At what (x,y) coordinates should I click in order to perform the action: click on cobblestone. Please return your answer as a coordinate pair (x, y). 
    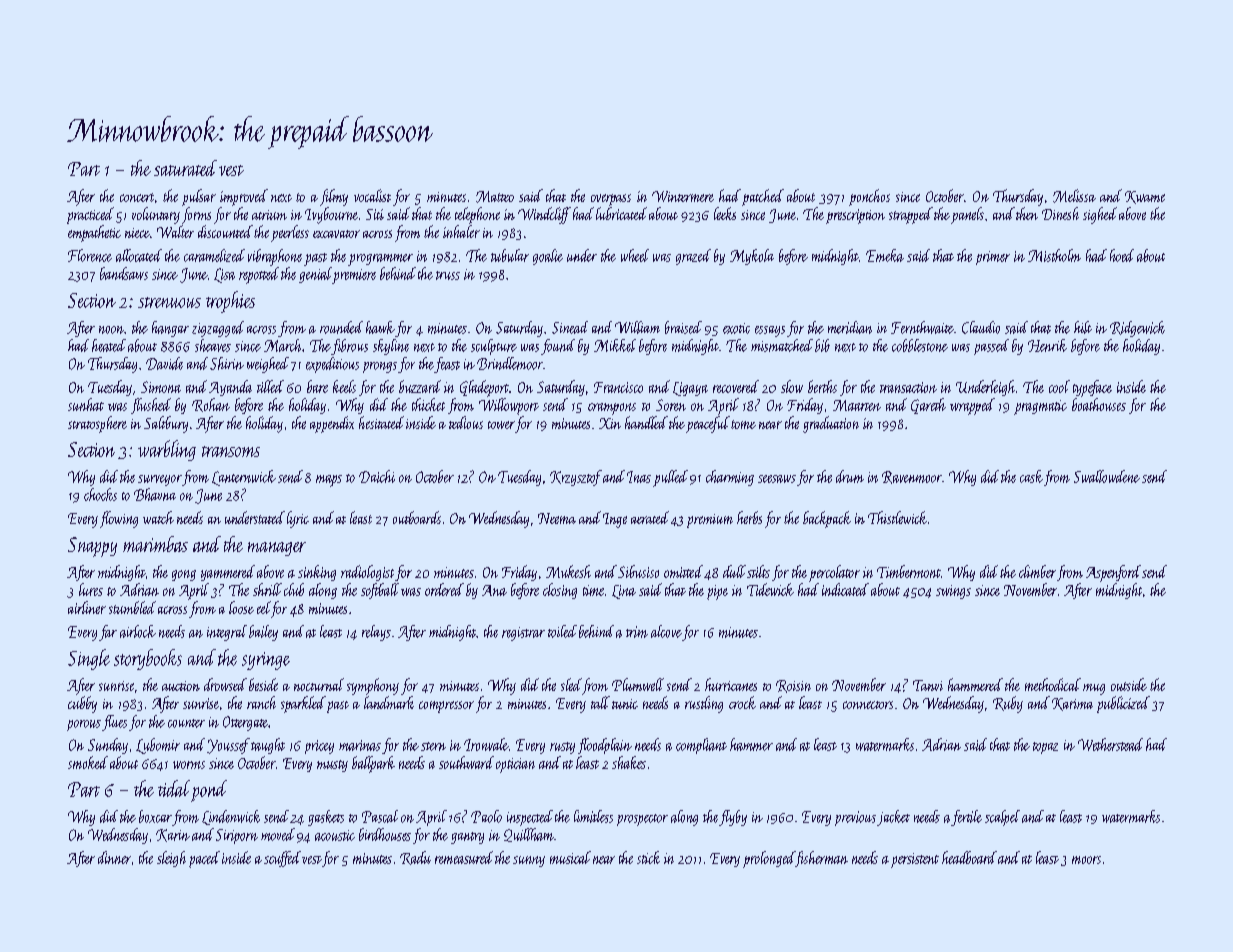
    Looking at the image, I should click on (920, 345).
